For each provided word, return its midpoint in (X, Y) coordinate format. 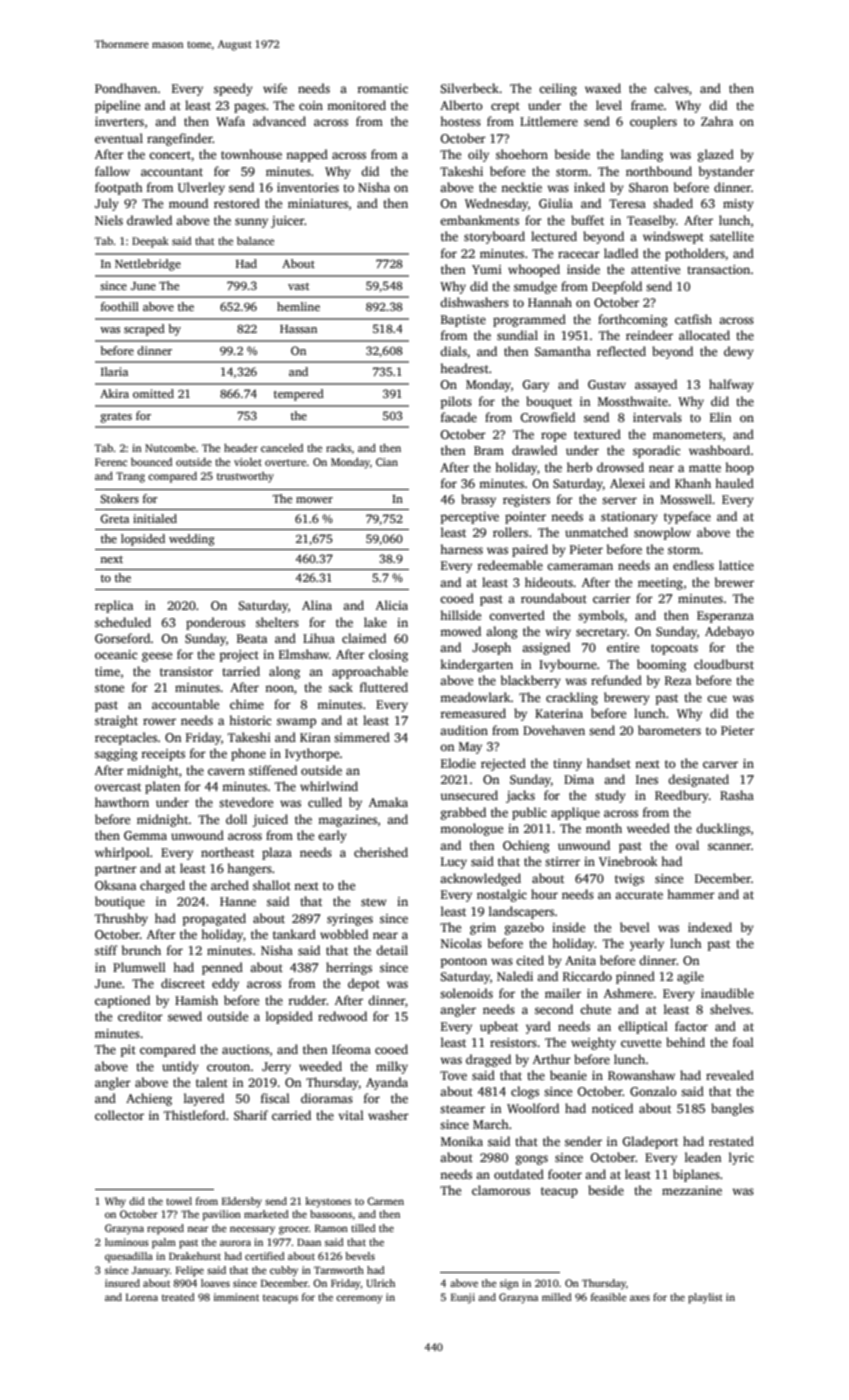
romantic (382, 88)
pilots (456, 402)
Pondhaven (126, 88)
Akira (114, 393)
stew (374, 902)
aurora (235, 1243)
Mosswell (686, 499)
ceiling (558, 89)
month (604, 828)
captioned (122, 1001)
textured (597, 434)
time (107, 671)
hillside (460, 615)
